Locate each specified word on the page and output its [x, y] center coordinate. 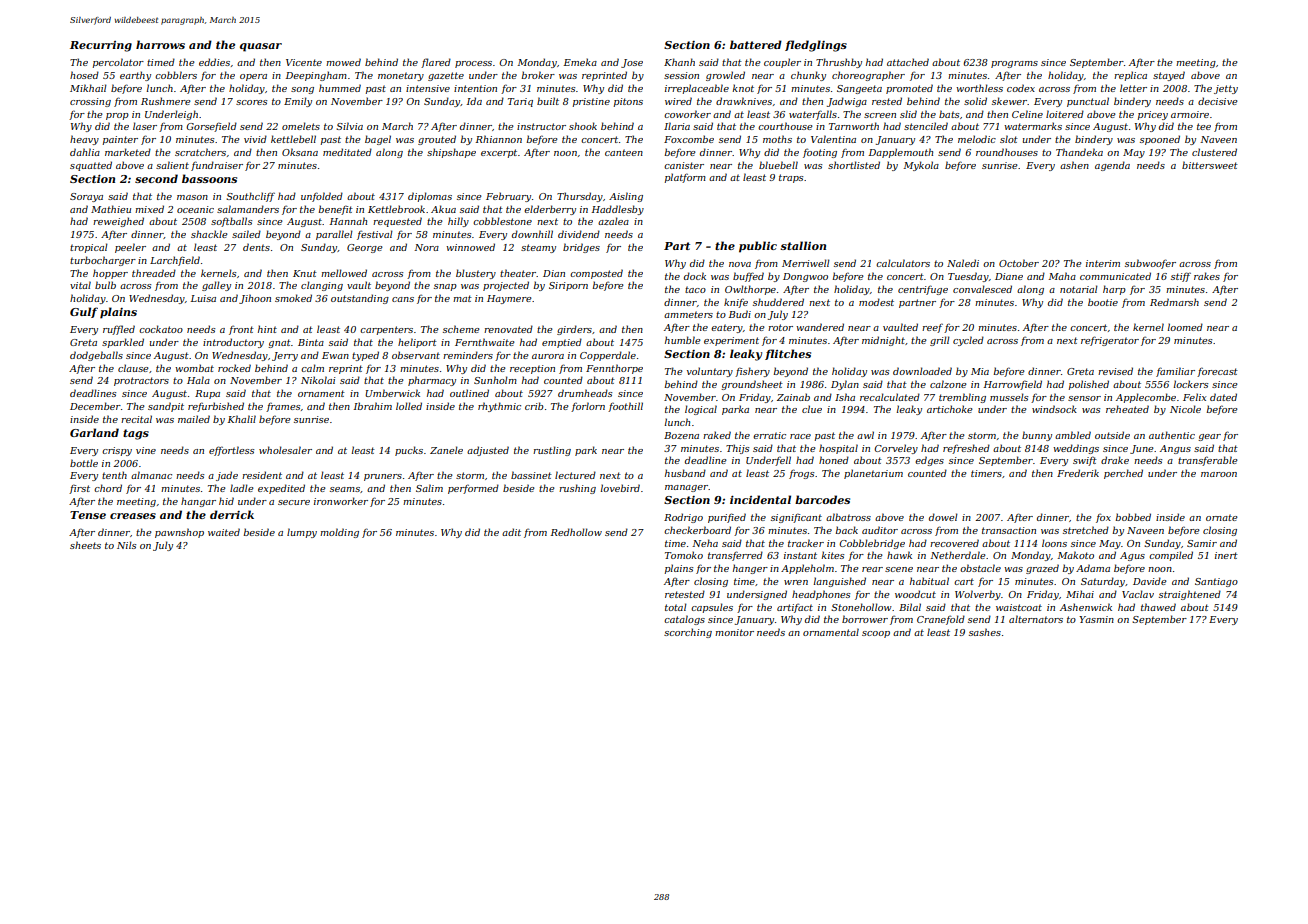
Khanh [679, 62]
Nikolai [318, 380]
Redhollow [576, 532]
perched [1123, 474]
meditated [347, 152]
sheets [85, 545]
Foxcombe [689, 139]
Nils [126, 545]
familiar [1175, 372]
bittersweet [1210, 165]
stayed [1169, 76]
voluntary [710, 372]
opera [253, 77]
